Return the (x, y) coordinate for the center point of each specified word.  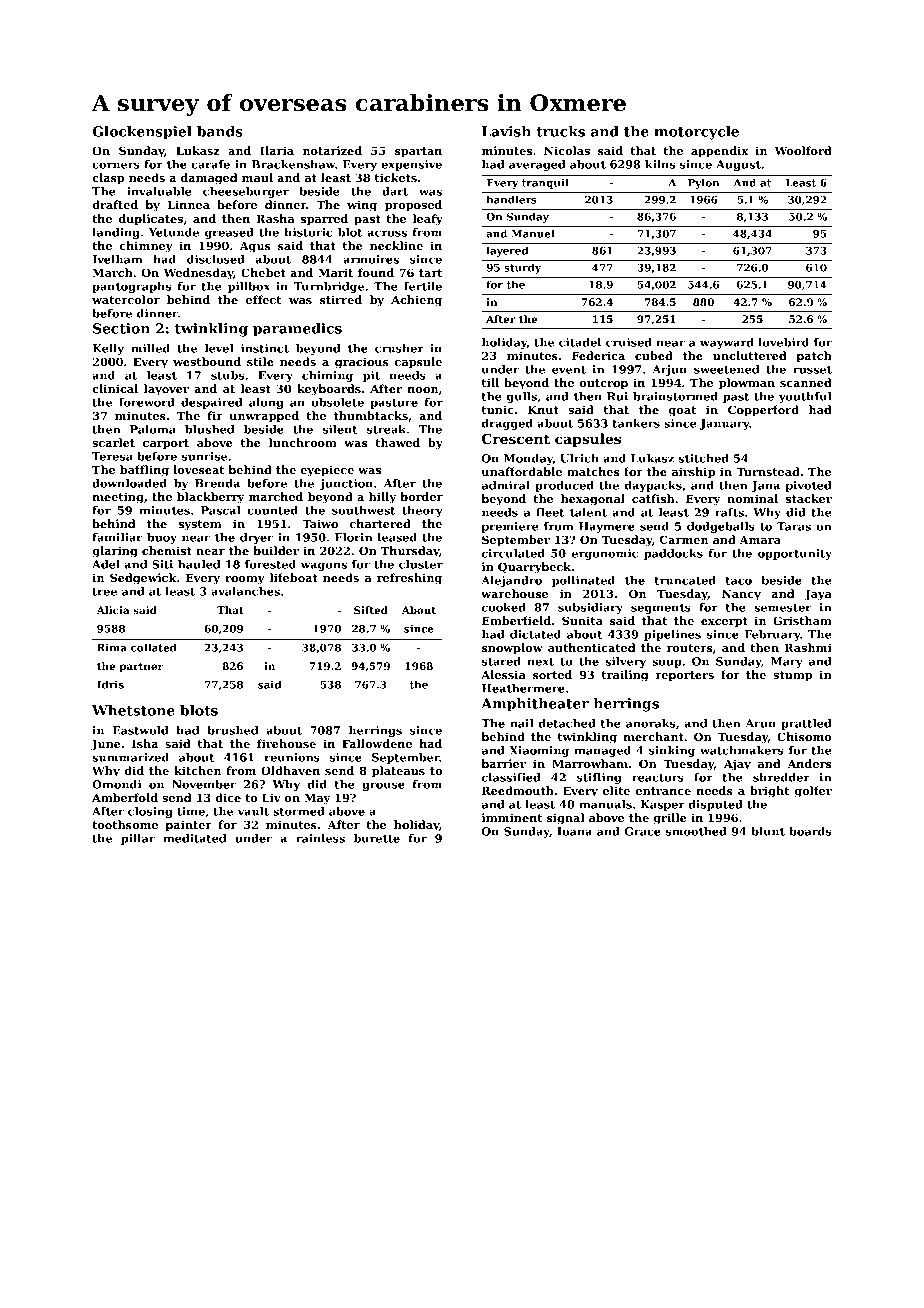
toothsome (125, 824)
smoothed (696, 831)
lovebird (783, 342)
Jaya (818, 595)
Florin (353, 537)
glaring (115, 552)
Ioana (574, 831)
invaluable (159, 191)
